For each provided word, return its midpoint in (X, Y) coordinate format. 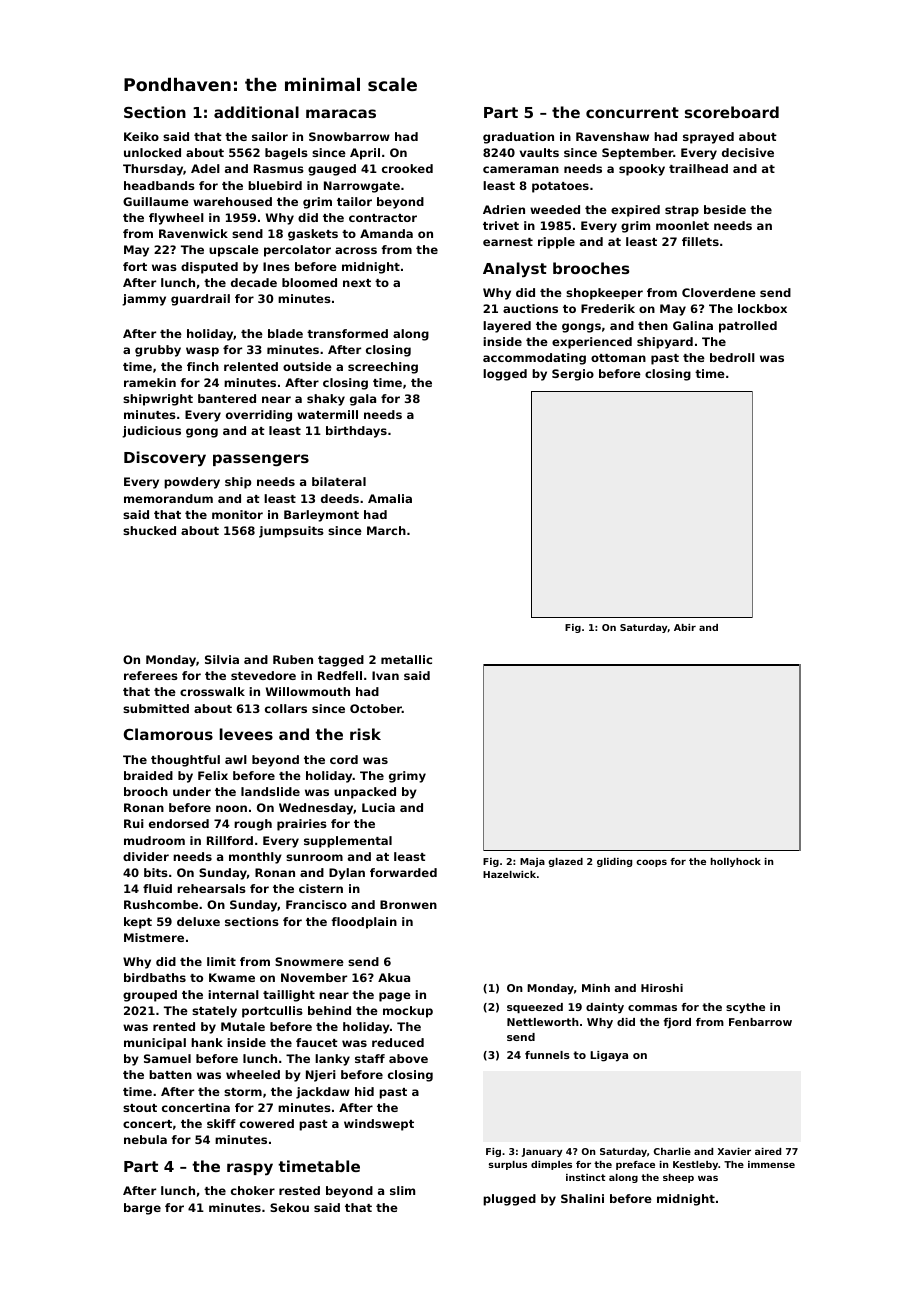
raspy (250, 1169)
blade (285, 333)
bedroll (732, 357)
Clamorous (168, 734)
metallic (406, 659)
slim (402, 1190)
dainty (605, 1008)
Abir (685, 627)
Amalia (390, 498)
